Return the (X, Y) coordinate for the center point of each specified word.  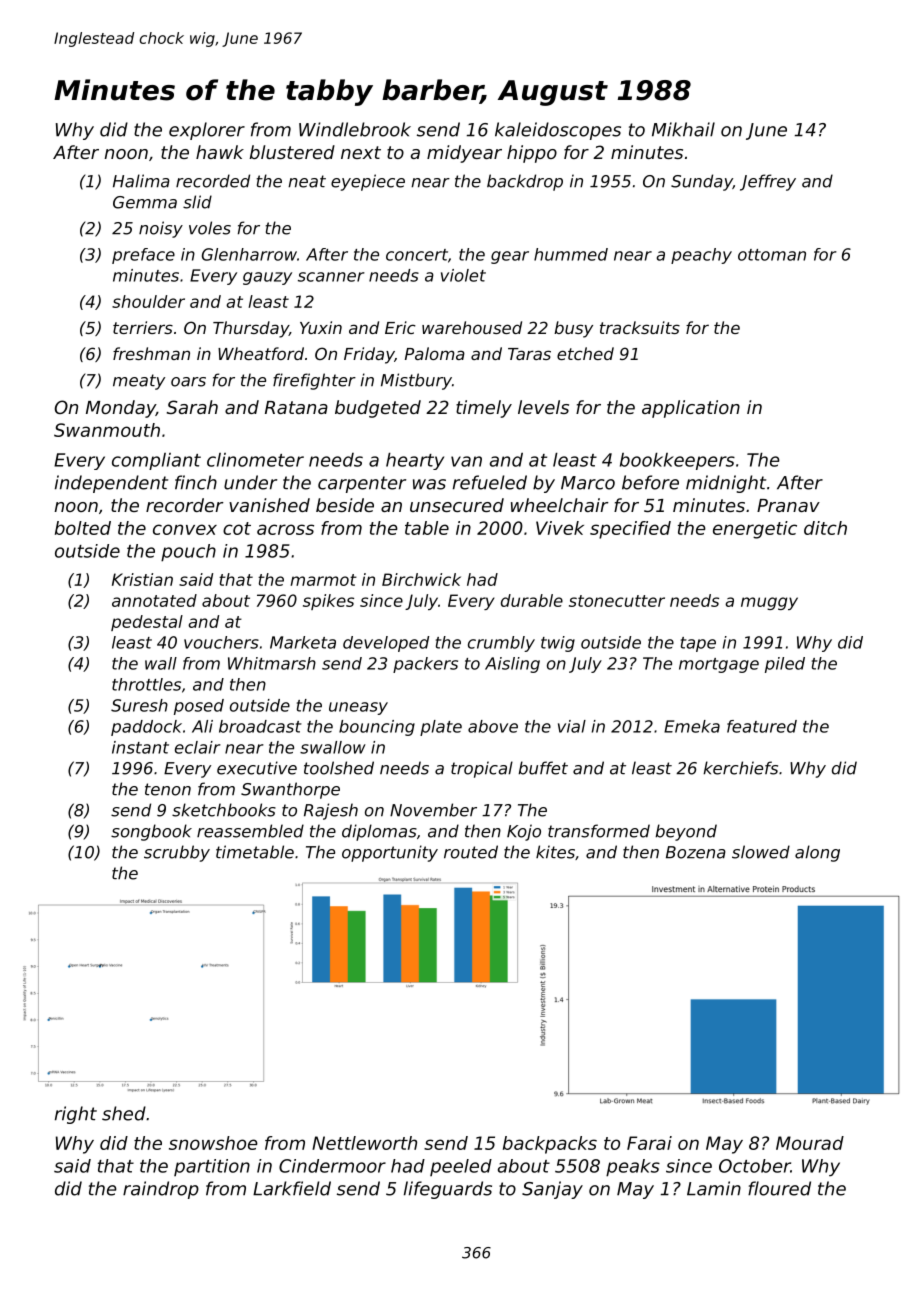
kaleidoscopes (558, 131)
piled (785, 665)
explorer (207, 131)
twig (558, 644)
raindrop (161, 1190)
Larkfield (292, 1188)
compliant (156, 461)
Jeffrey (768, 182)
